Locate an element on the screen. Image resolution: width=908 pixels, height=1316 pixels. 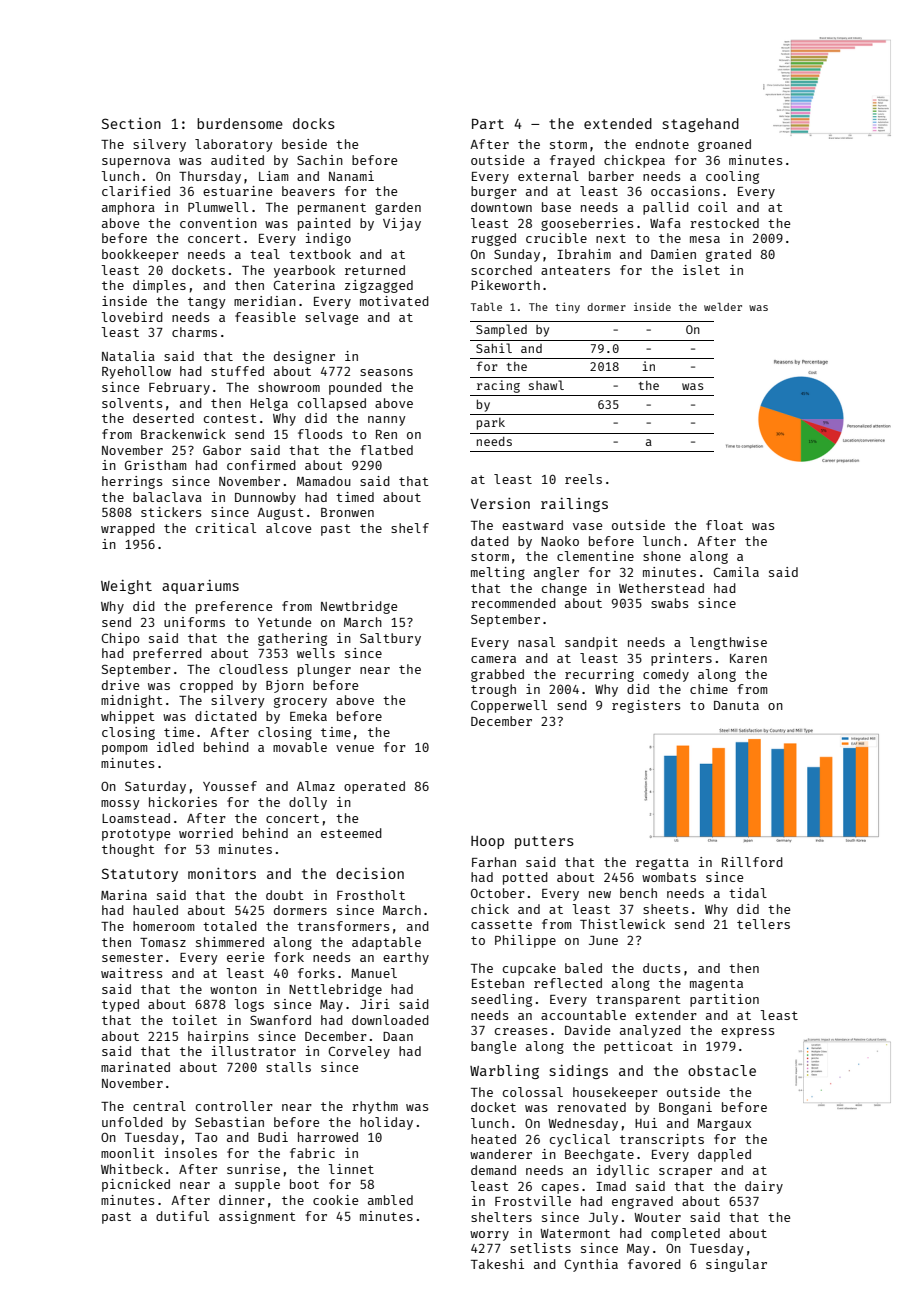
Rillford is located at coordinates (752, 862).
